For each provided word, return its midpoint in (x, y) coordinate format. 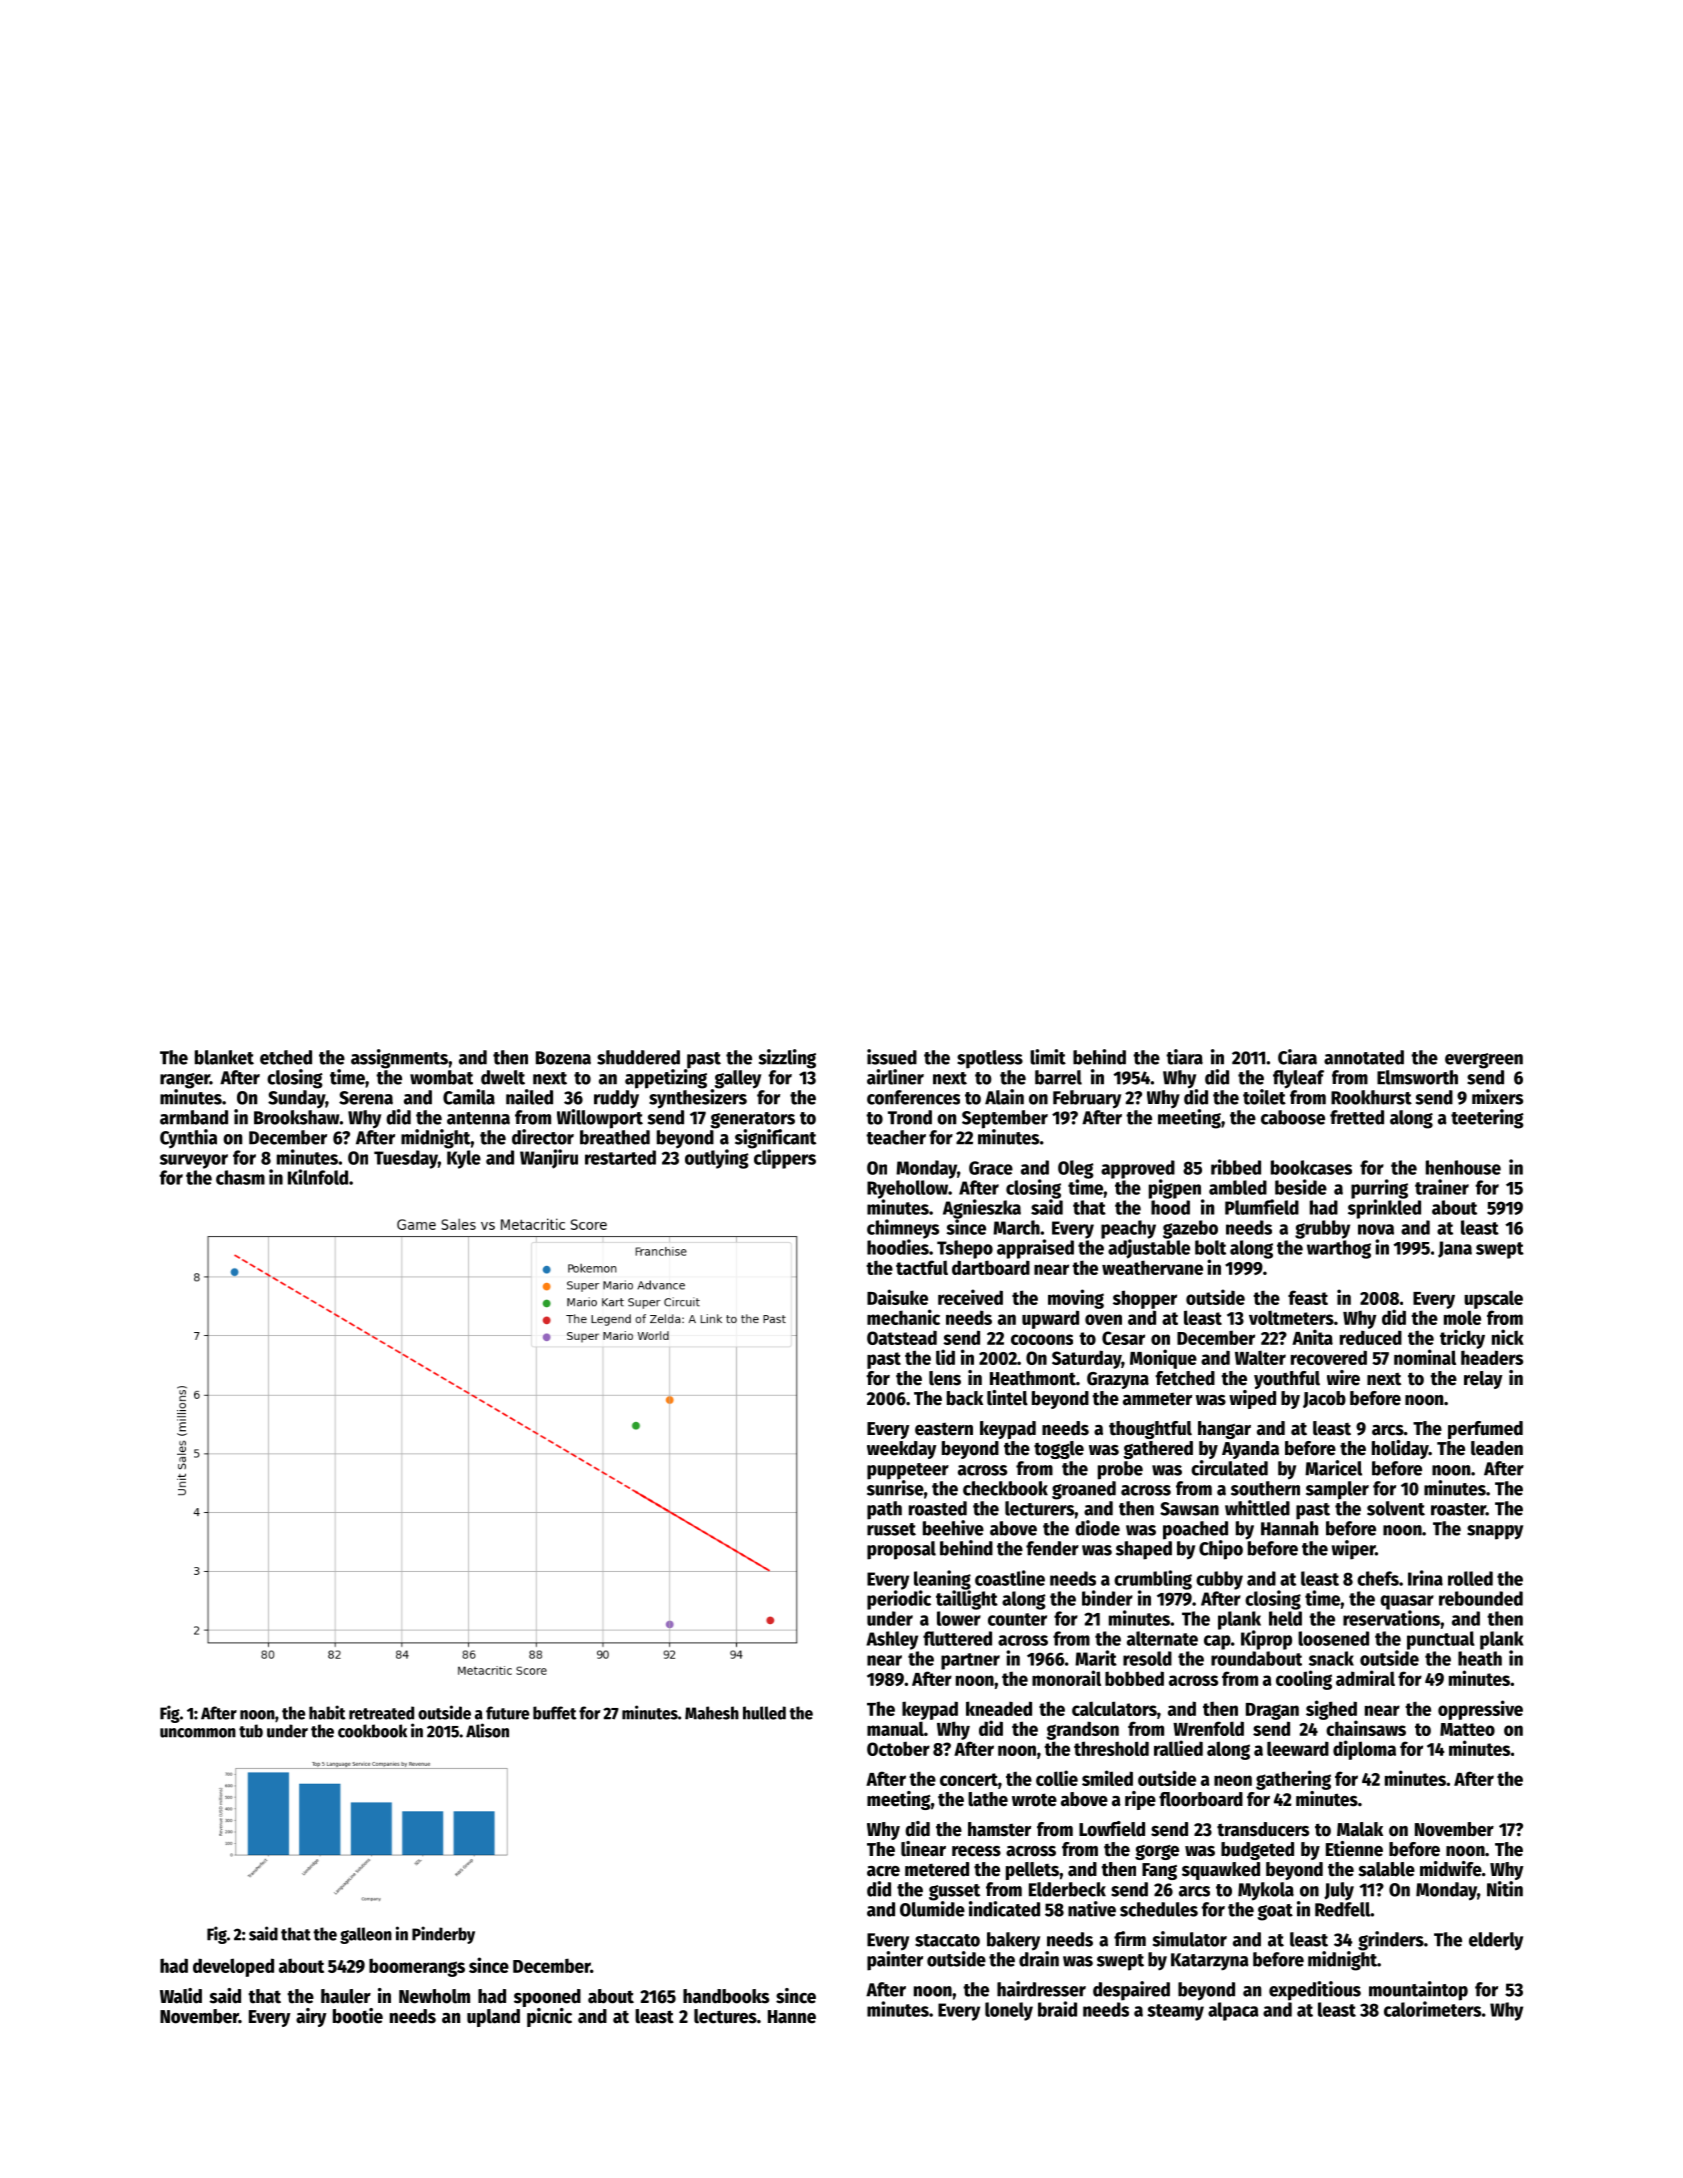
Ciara (1297, 1057)
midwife (1451, 1869)
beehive (953, 1528)
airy (311, 2017)
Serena (366, 1098)
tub (251, 1731)
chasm (240, 1177)
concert (969, 1779)
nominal (1425, 1357)
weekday (902, 1450)
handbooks (726, 1996)
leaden (1497, 1448)
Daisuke (897, 1297)
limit (1048, 1057)
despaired (1131, 1991)
